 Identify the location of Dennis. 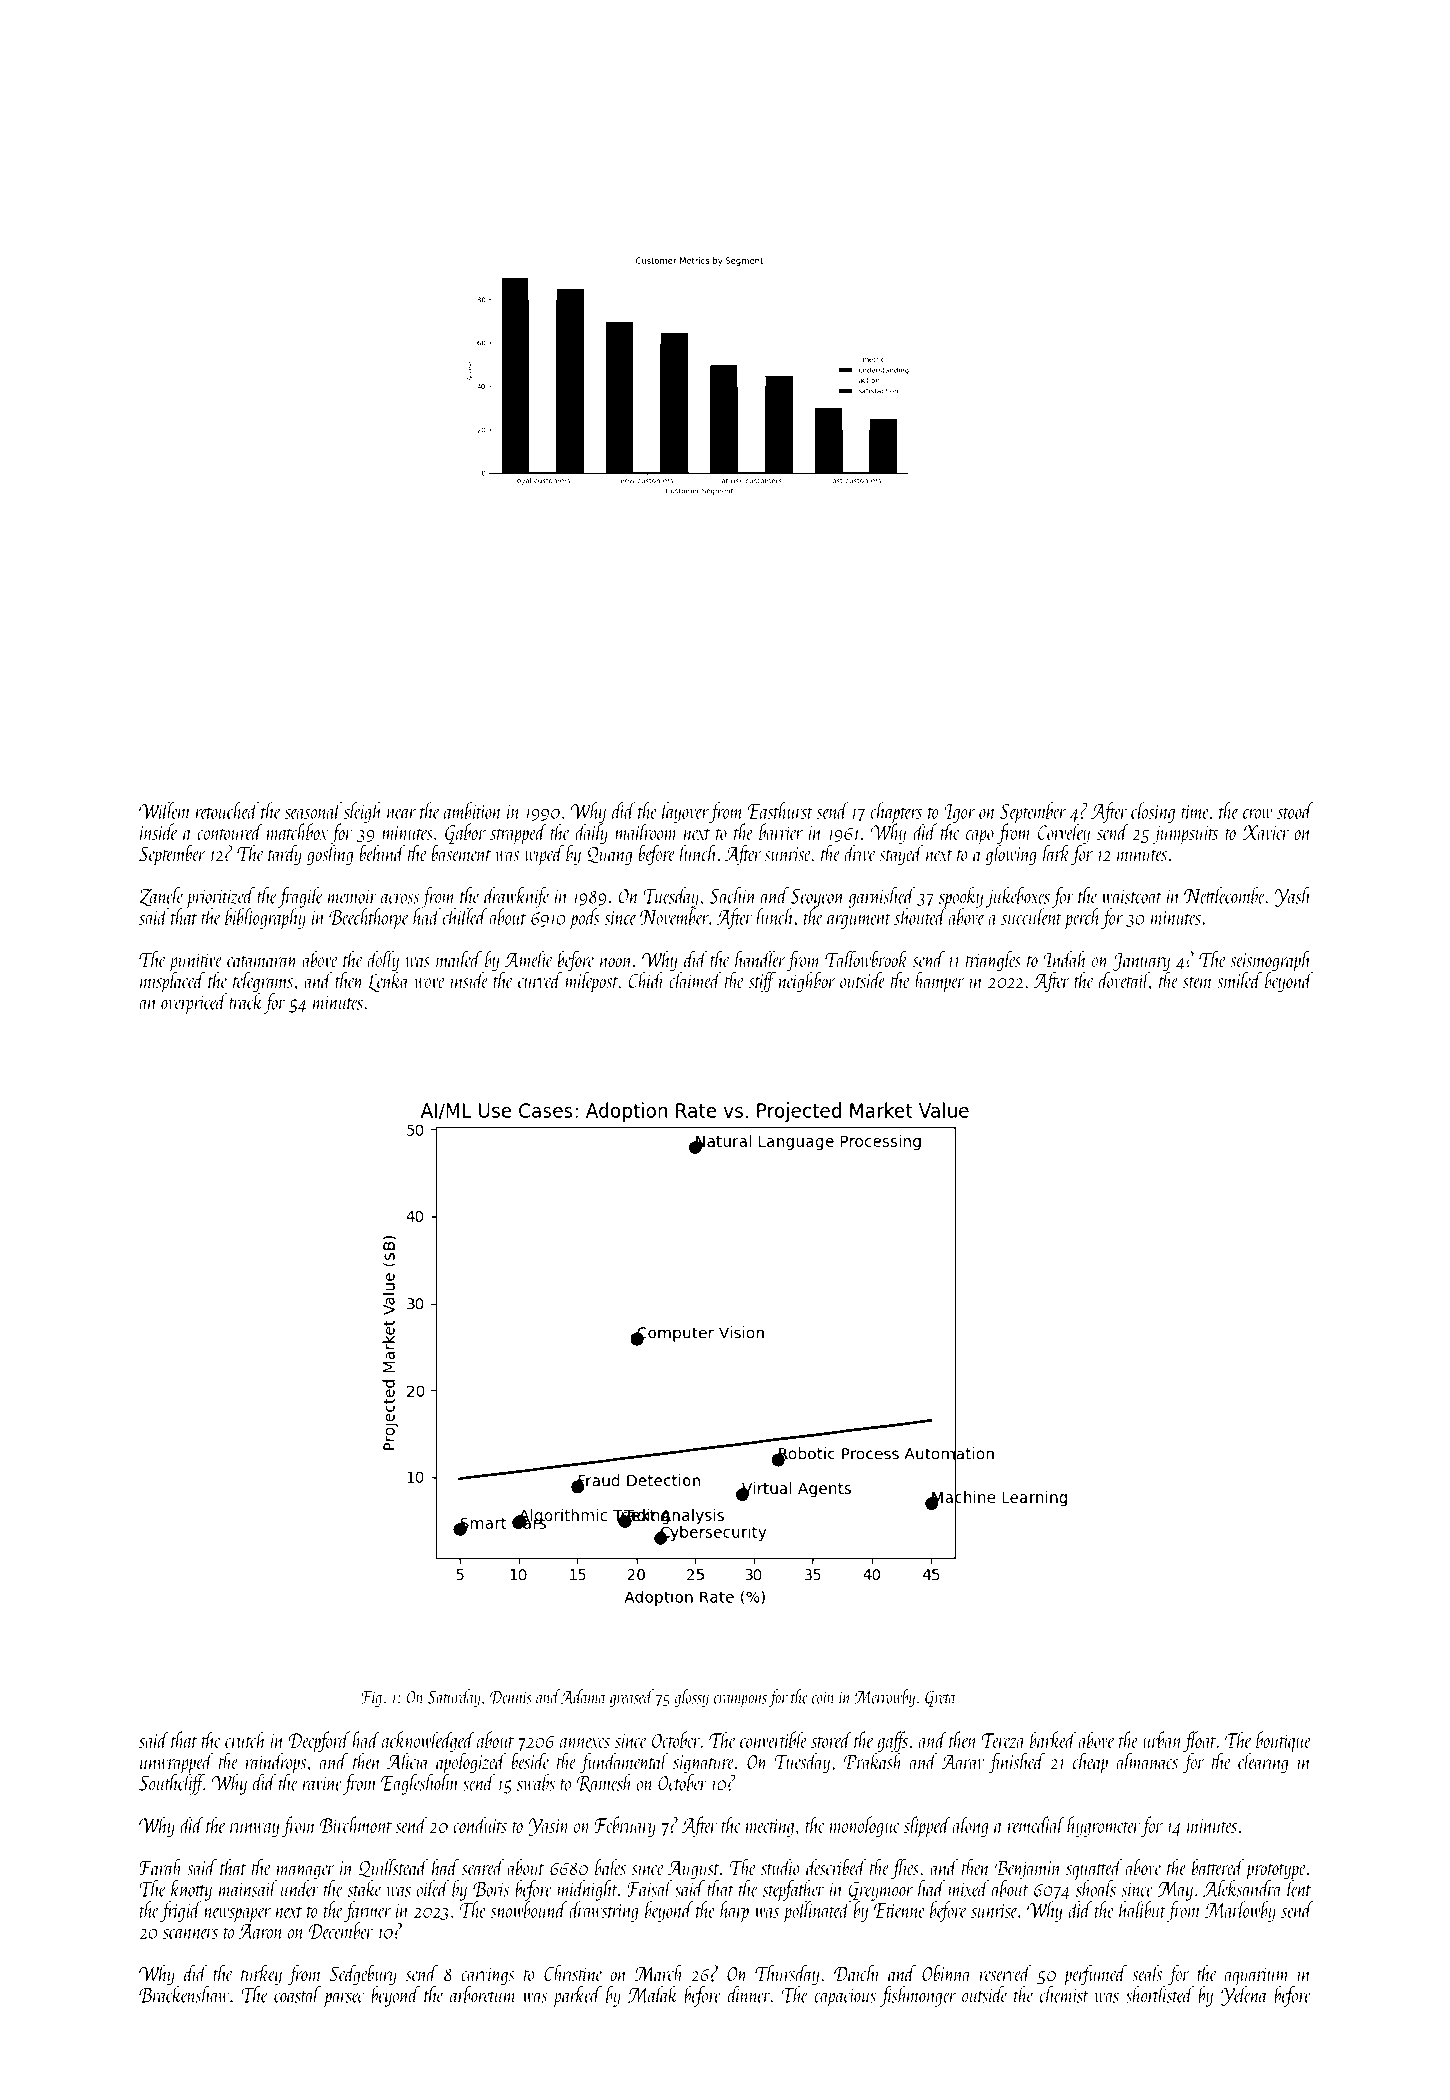
(511, 1697).
